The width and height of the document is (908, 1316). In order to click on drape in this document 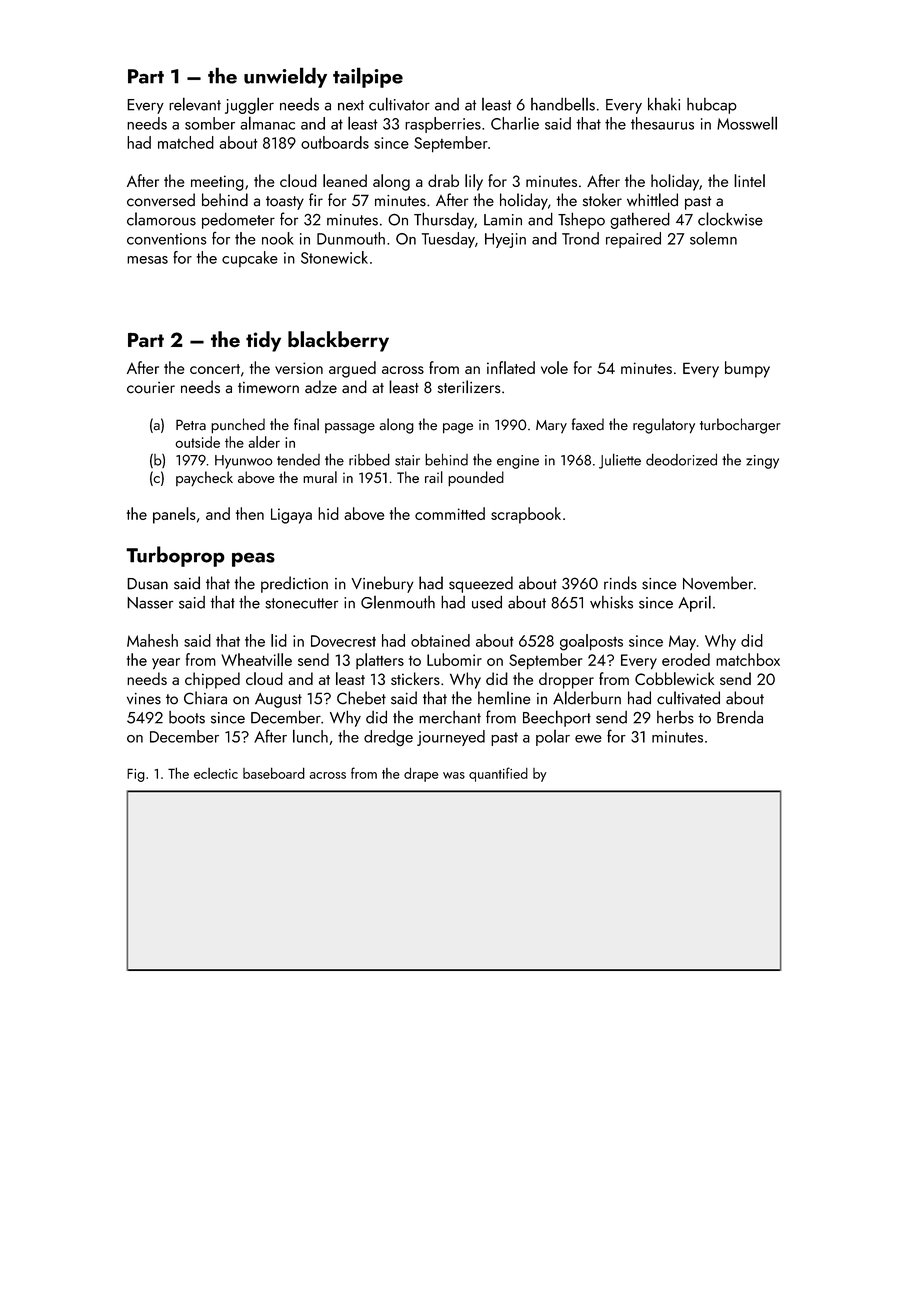, I will do `click(421, 775)`.
